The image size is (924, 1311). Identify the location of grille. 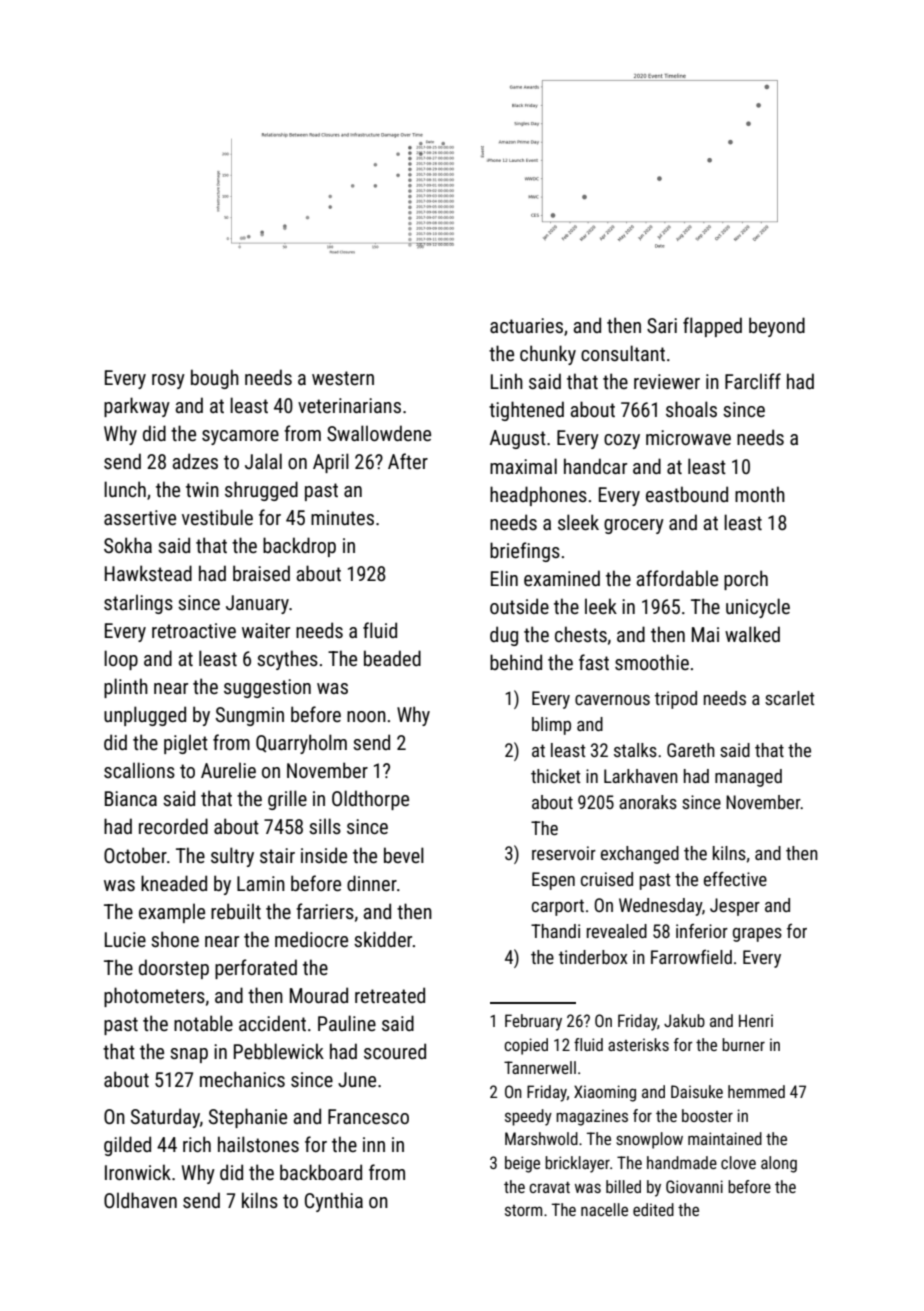
(287, 800).
